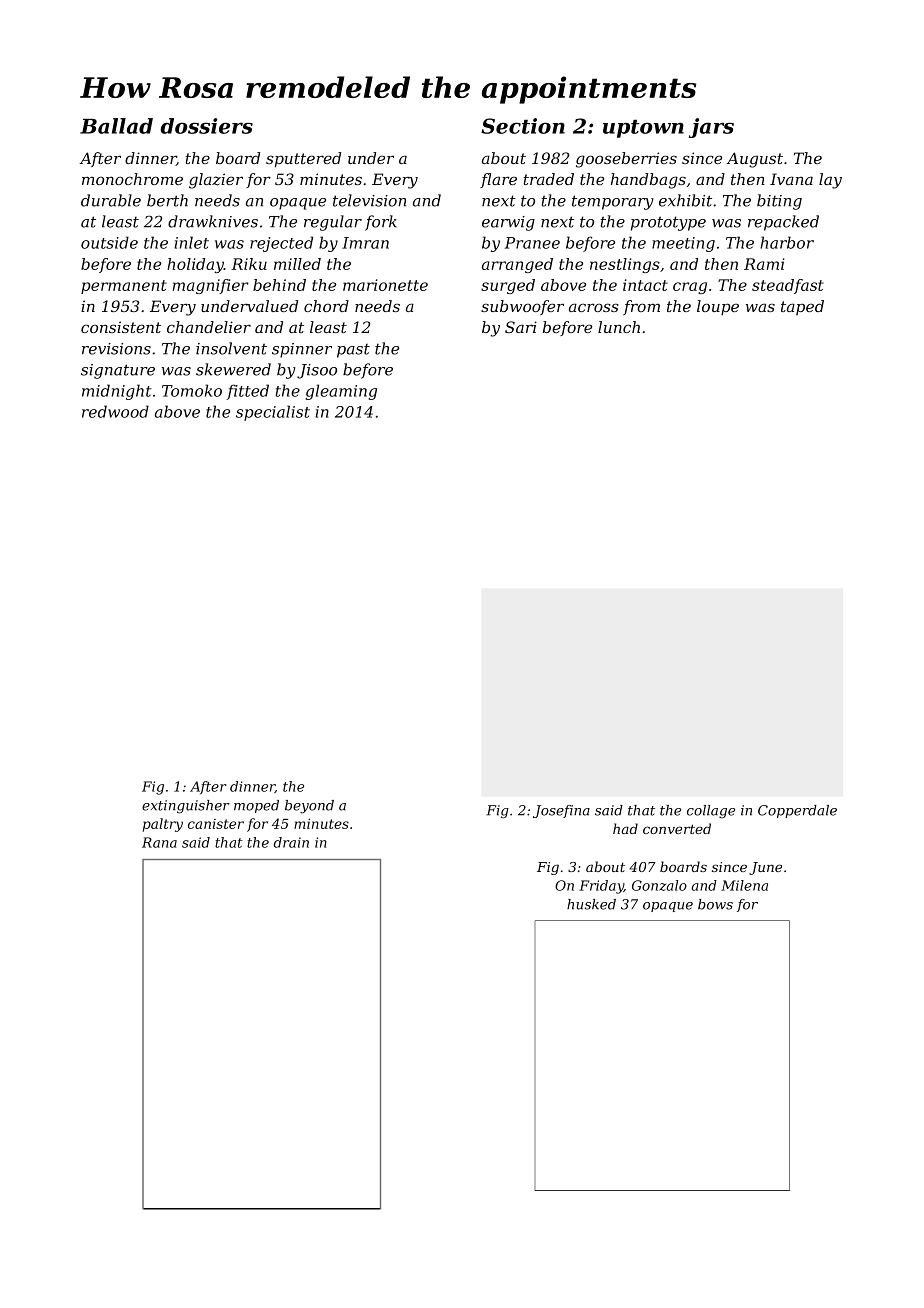 This screenshot has height=1308, width=924. What do you see at coordinates (711, 128) in the screenshot?
I see `jars` at bounding box center [711, 128].
